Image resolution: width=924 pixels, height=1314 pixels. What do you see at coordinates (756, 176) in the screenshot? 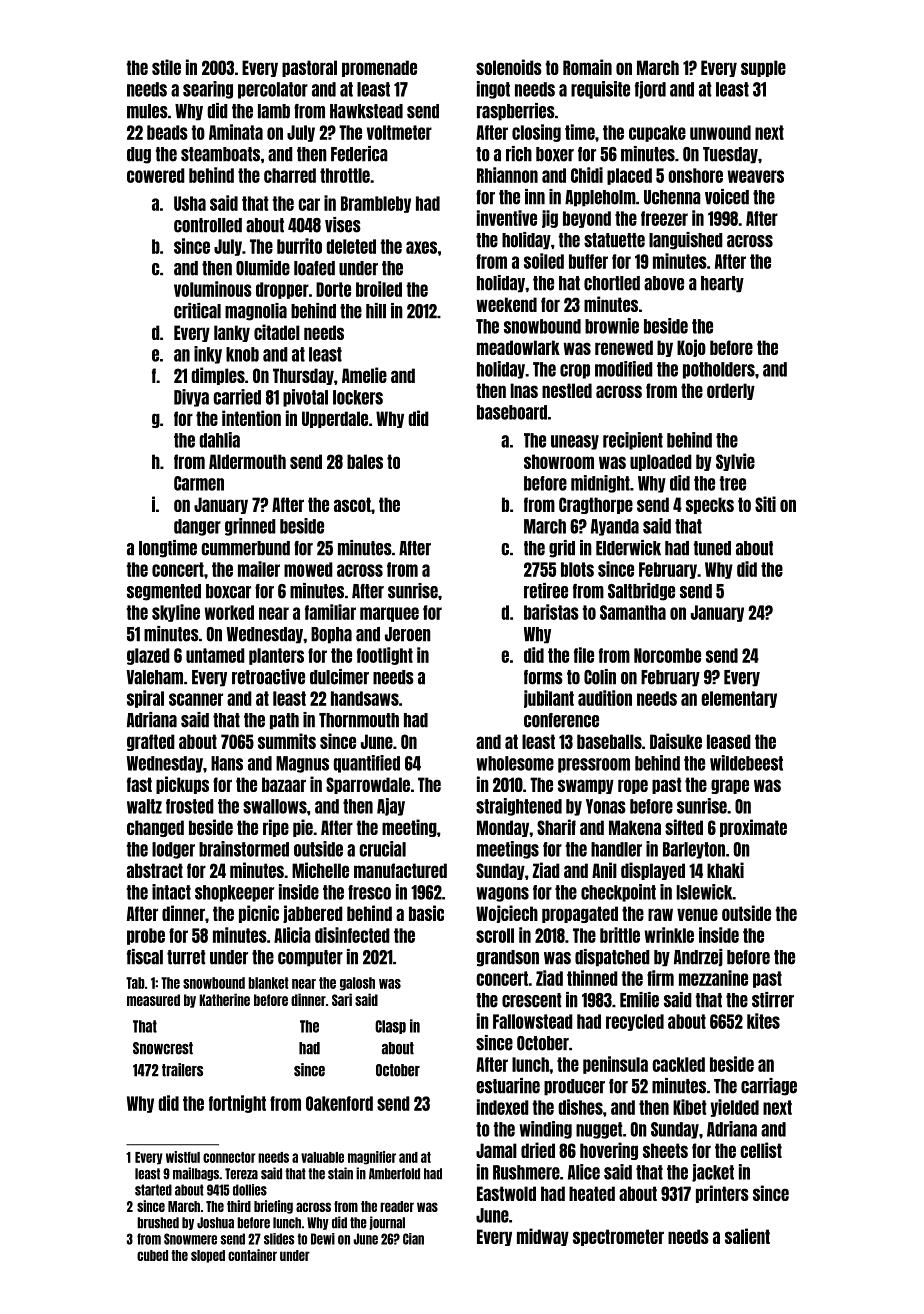
I see `weavers` at bounding box center [756, 176].
